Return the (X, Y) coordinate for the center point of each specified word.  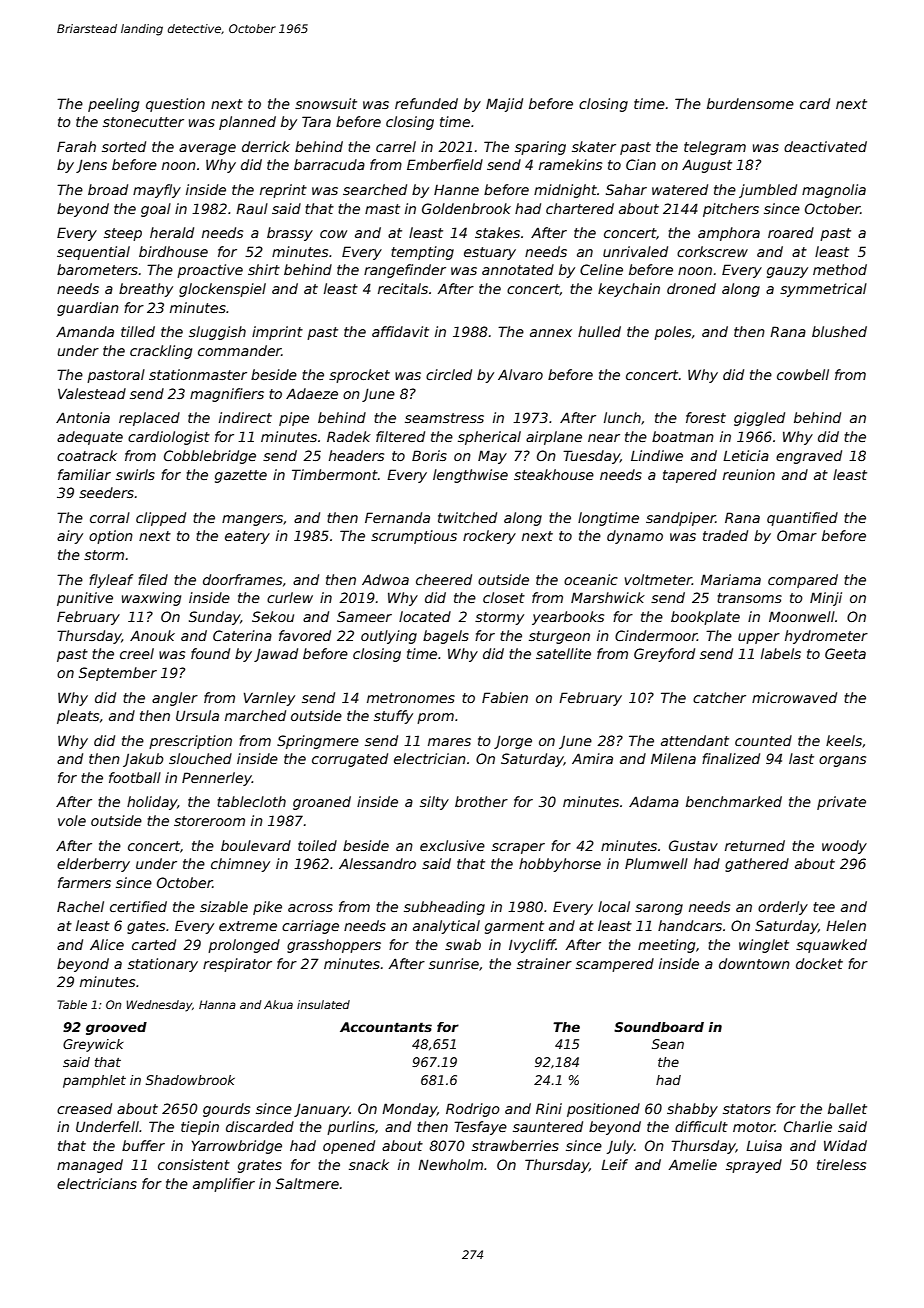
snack (369, 1164)
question (175, 105)
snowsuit (326, 103)
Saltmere (307, 1183)
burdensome (750, 103)
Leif (614, 1164)
